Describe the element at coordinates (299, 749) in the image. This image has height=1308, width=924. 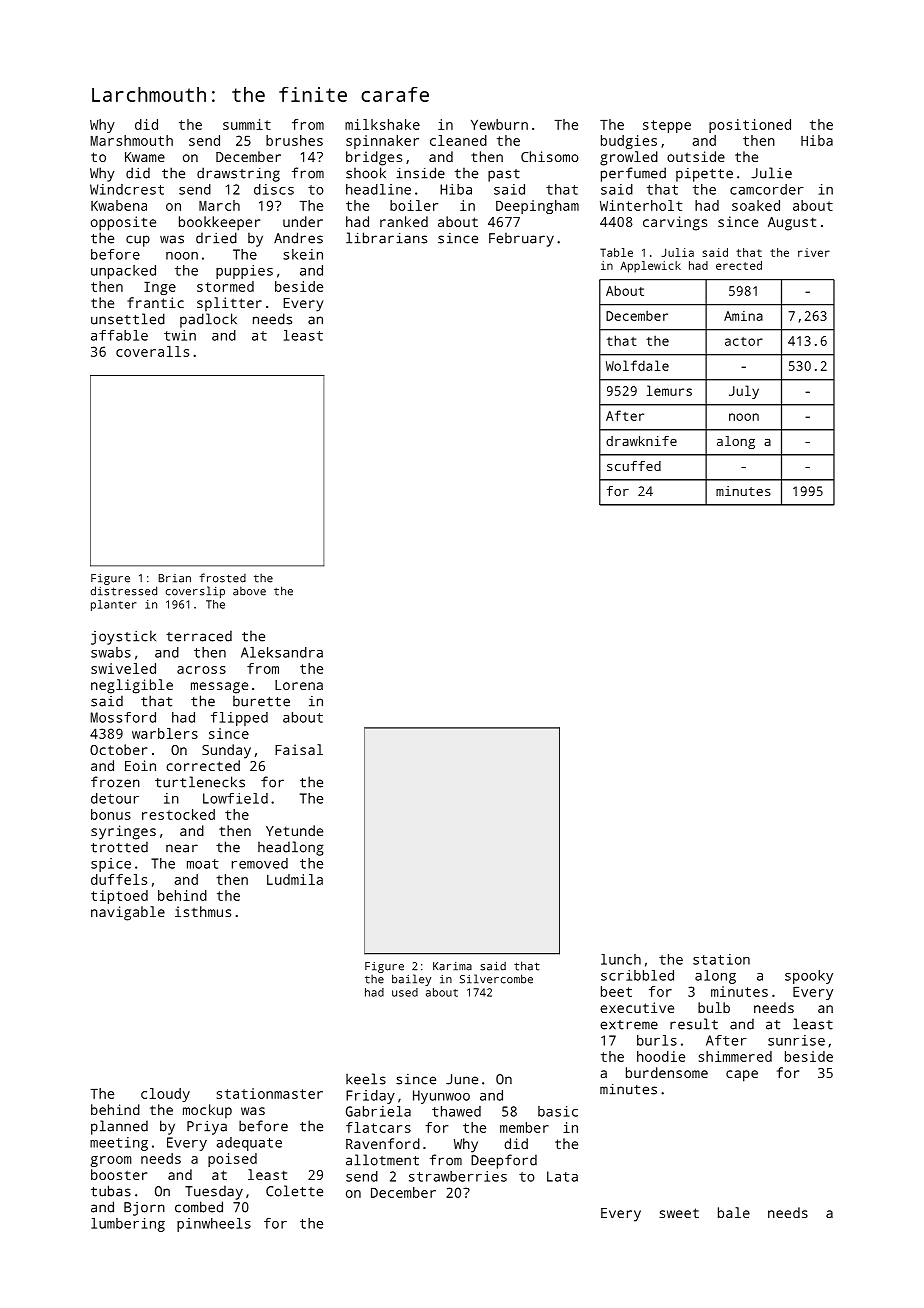
I see `Faisal` at that location.
